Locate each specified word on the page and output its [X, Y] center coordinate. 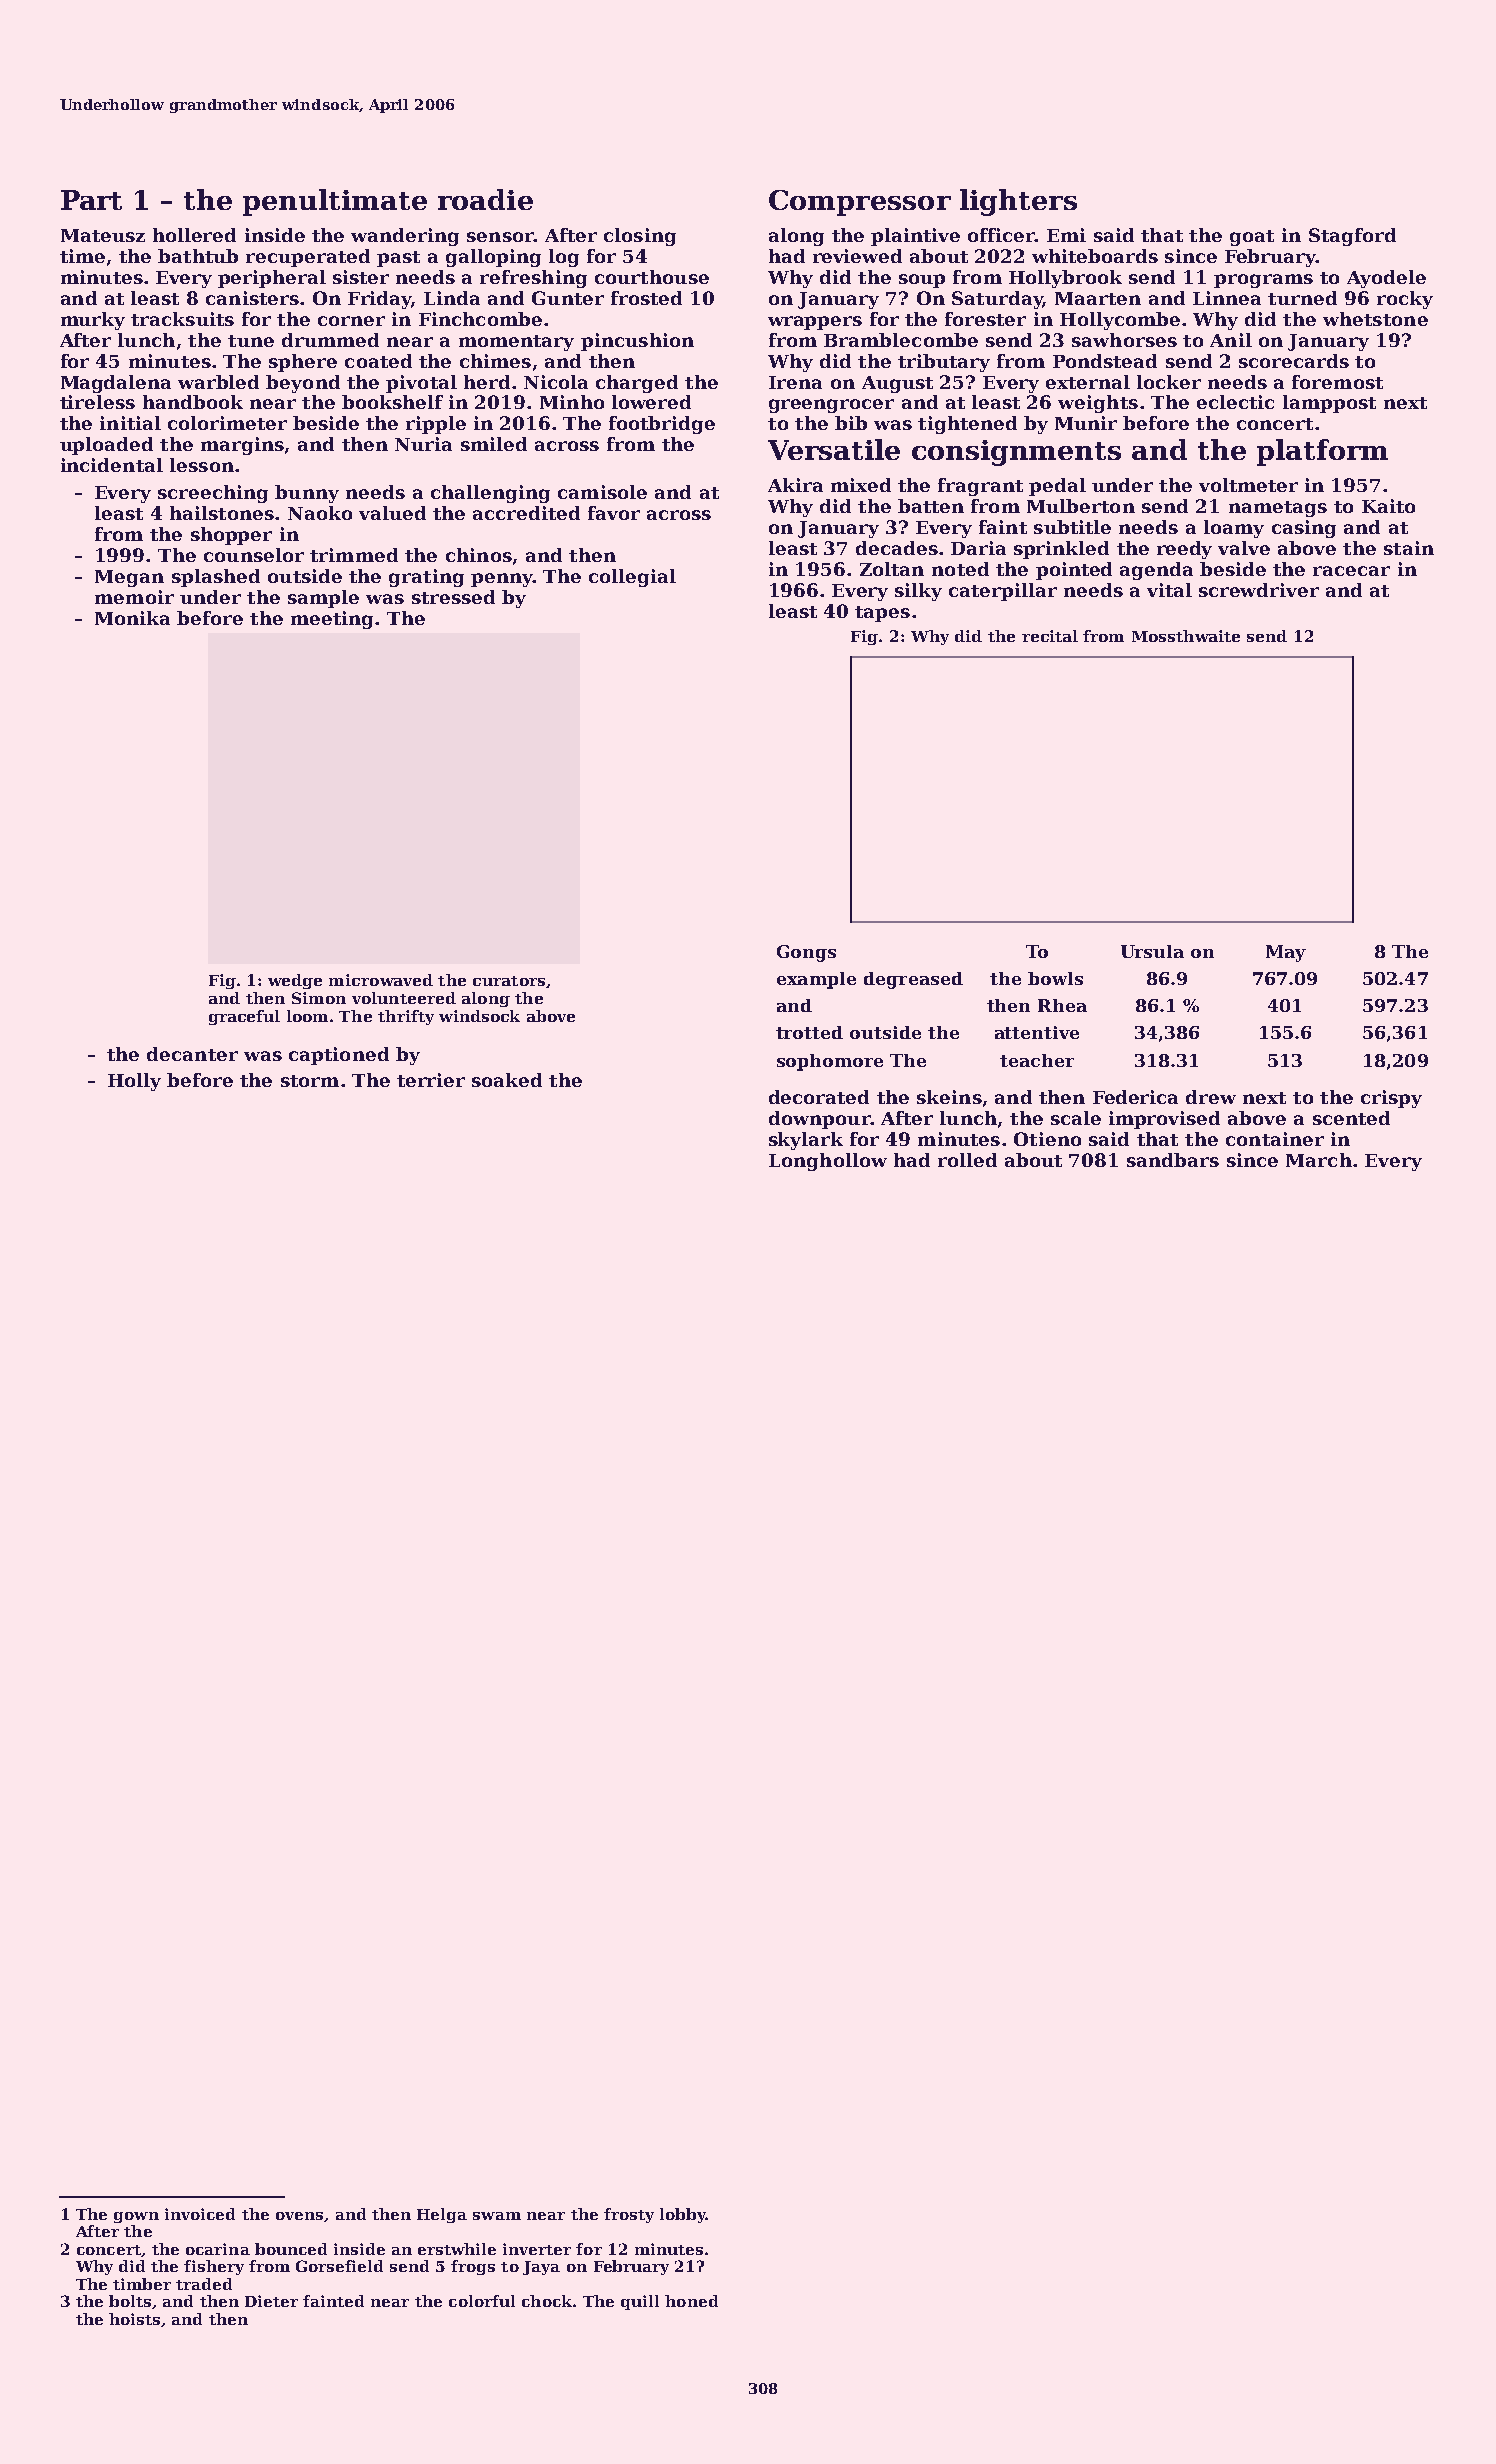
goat [1252, 238]
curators [509, 981]
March [1319, 1160]
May [1286, 953]
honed [691, 2301]
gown [136, 2217]
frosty [629, 2215]
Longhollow [828, 1162]
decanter [192, 1054]
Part [91, 200]
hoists [134, 2319]
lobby [683, 2215]
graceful [244, 1017]
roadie [485, 199]
